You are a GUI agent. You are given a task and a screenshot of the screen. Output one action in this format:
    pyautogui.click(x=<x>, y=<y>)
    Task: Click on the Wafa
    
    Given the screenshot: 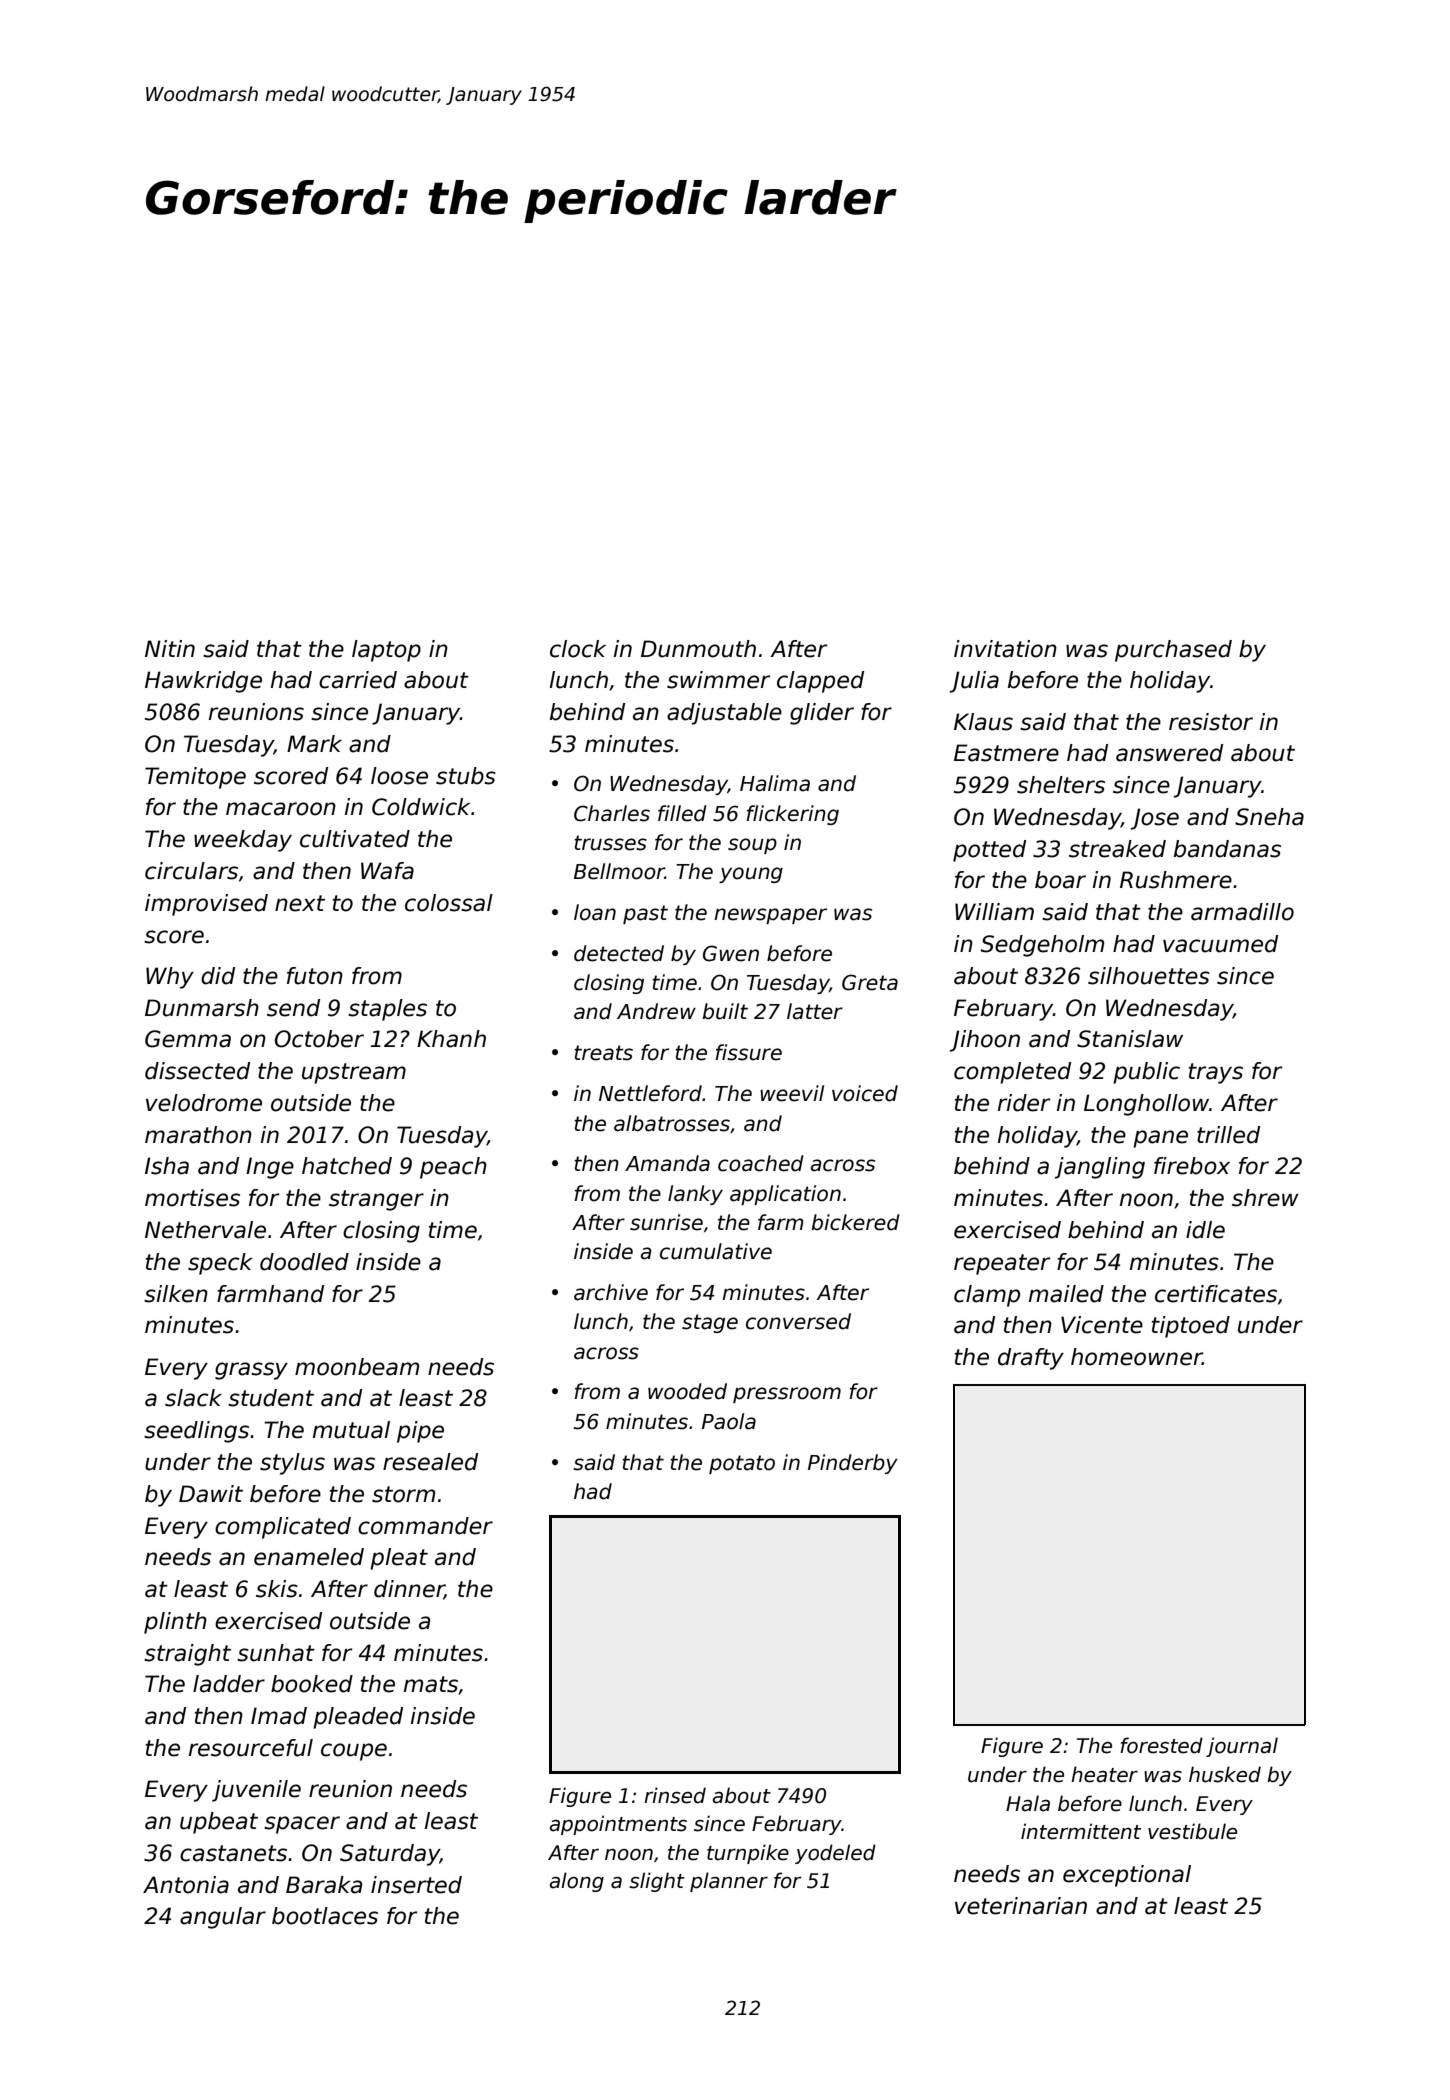 What is the action you would take?
    pyautogui.click(x=387, y=871)
